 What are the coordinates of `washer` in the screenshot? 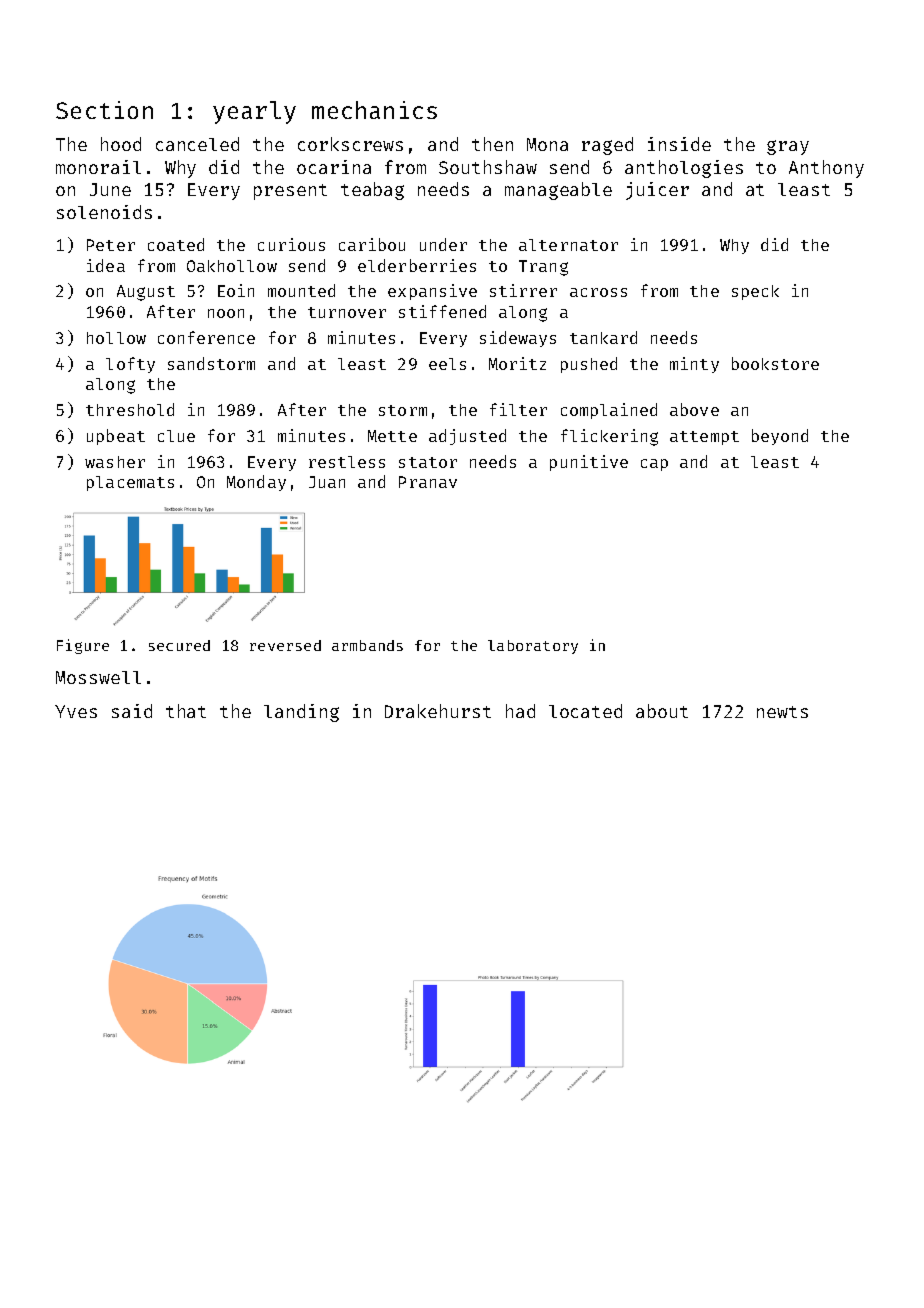 It's located at (115, 462).
